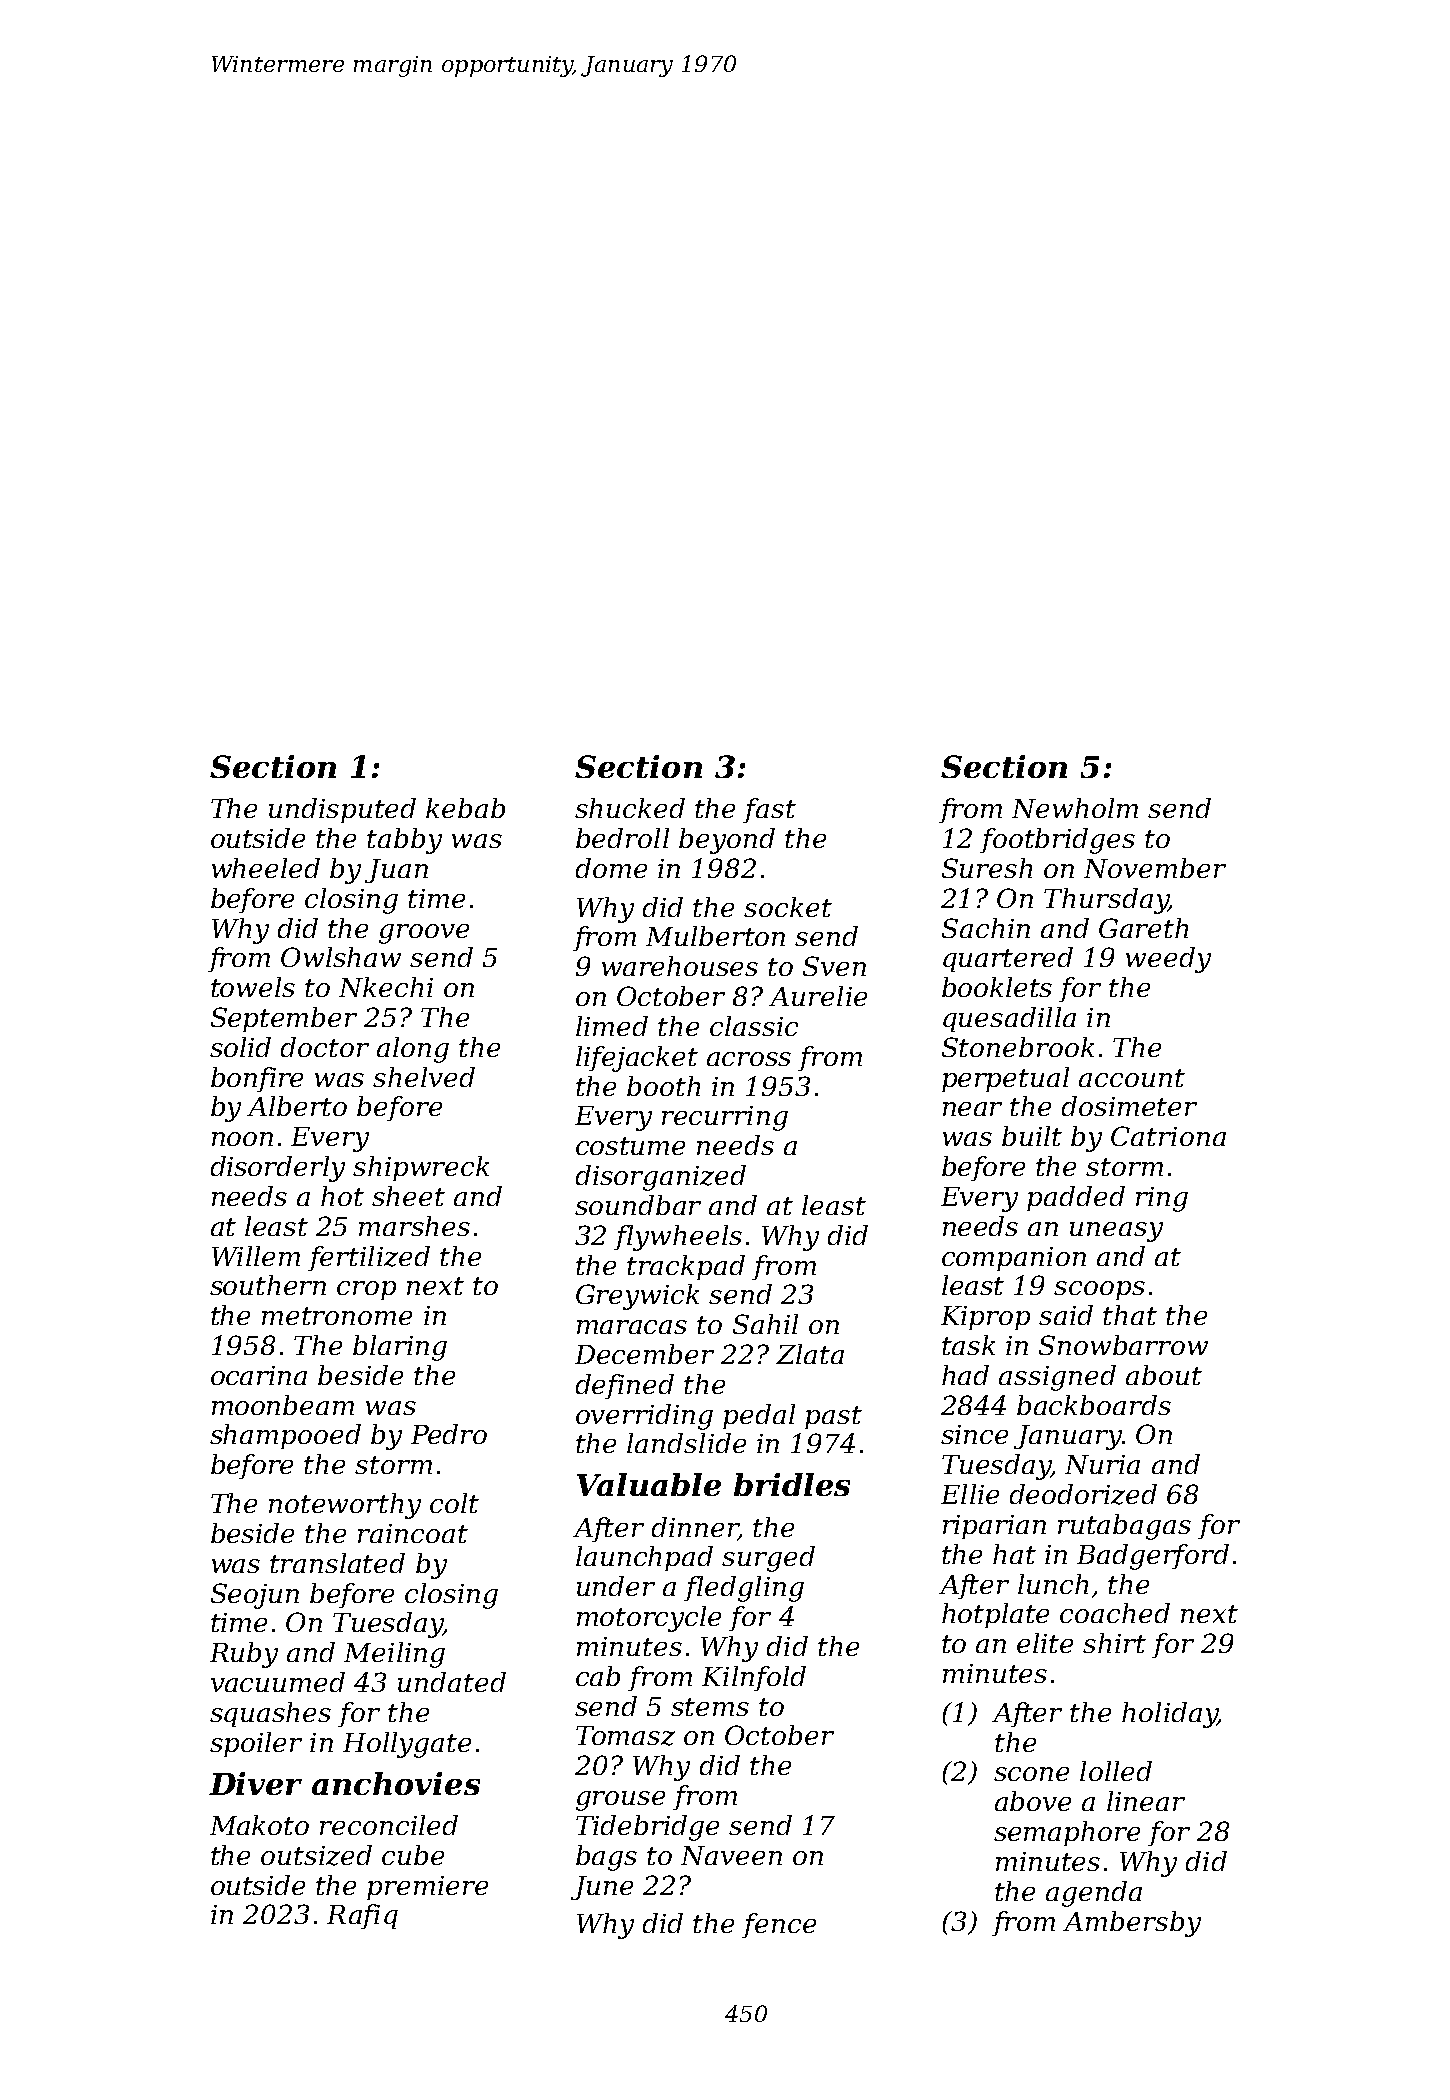 This page has height=2100, width=1450. What do you see at coordinates (266, 868) in the page?
I see `wheeled` at bounding box center [266, 868].
